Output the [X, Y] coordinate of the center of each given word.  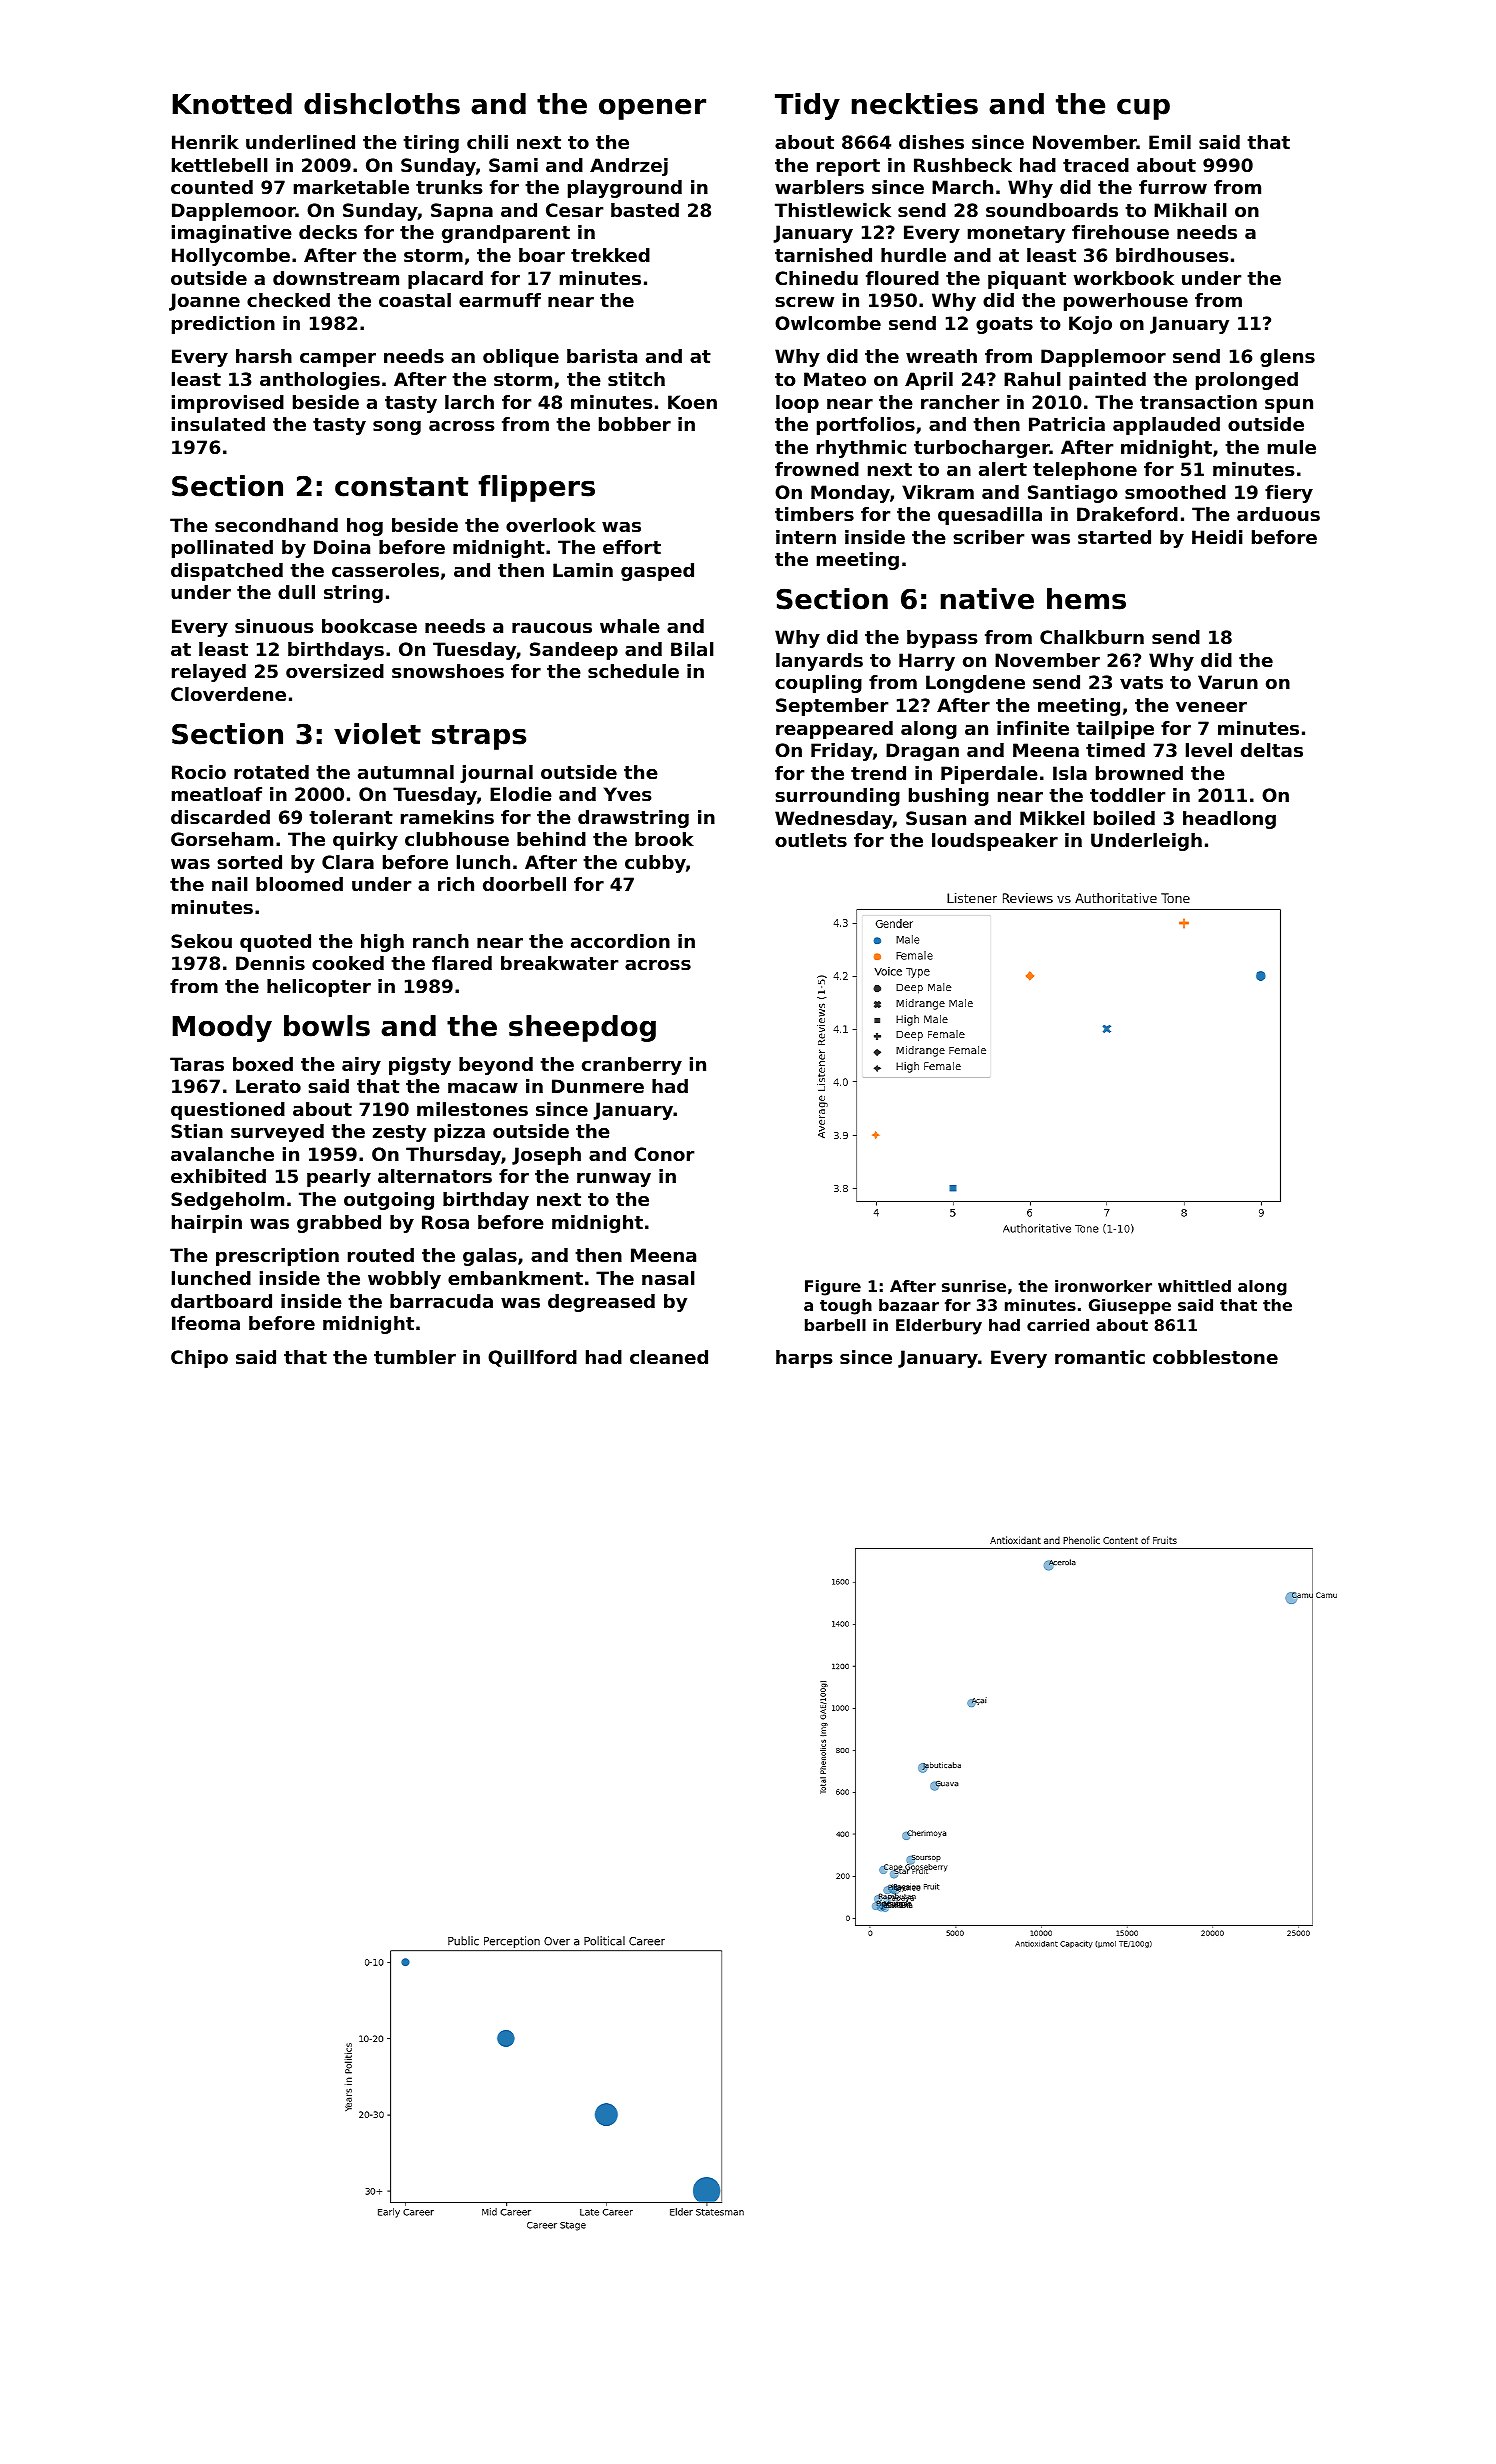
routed [381, 1255]
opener [652, 109]
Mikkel [1052, 818]
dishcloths [382, 104]
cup [1143, 109]
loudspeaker [995, 842]
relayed [209, 673]
